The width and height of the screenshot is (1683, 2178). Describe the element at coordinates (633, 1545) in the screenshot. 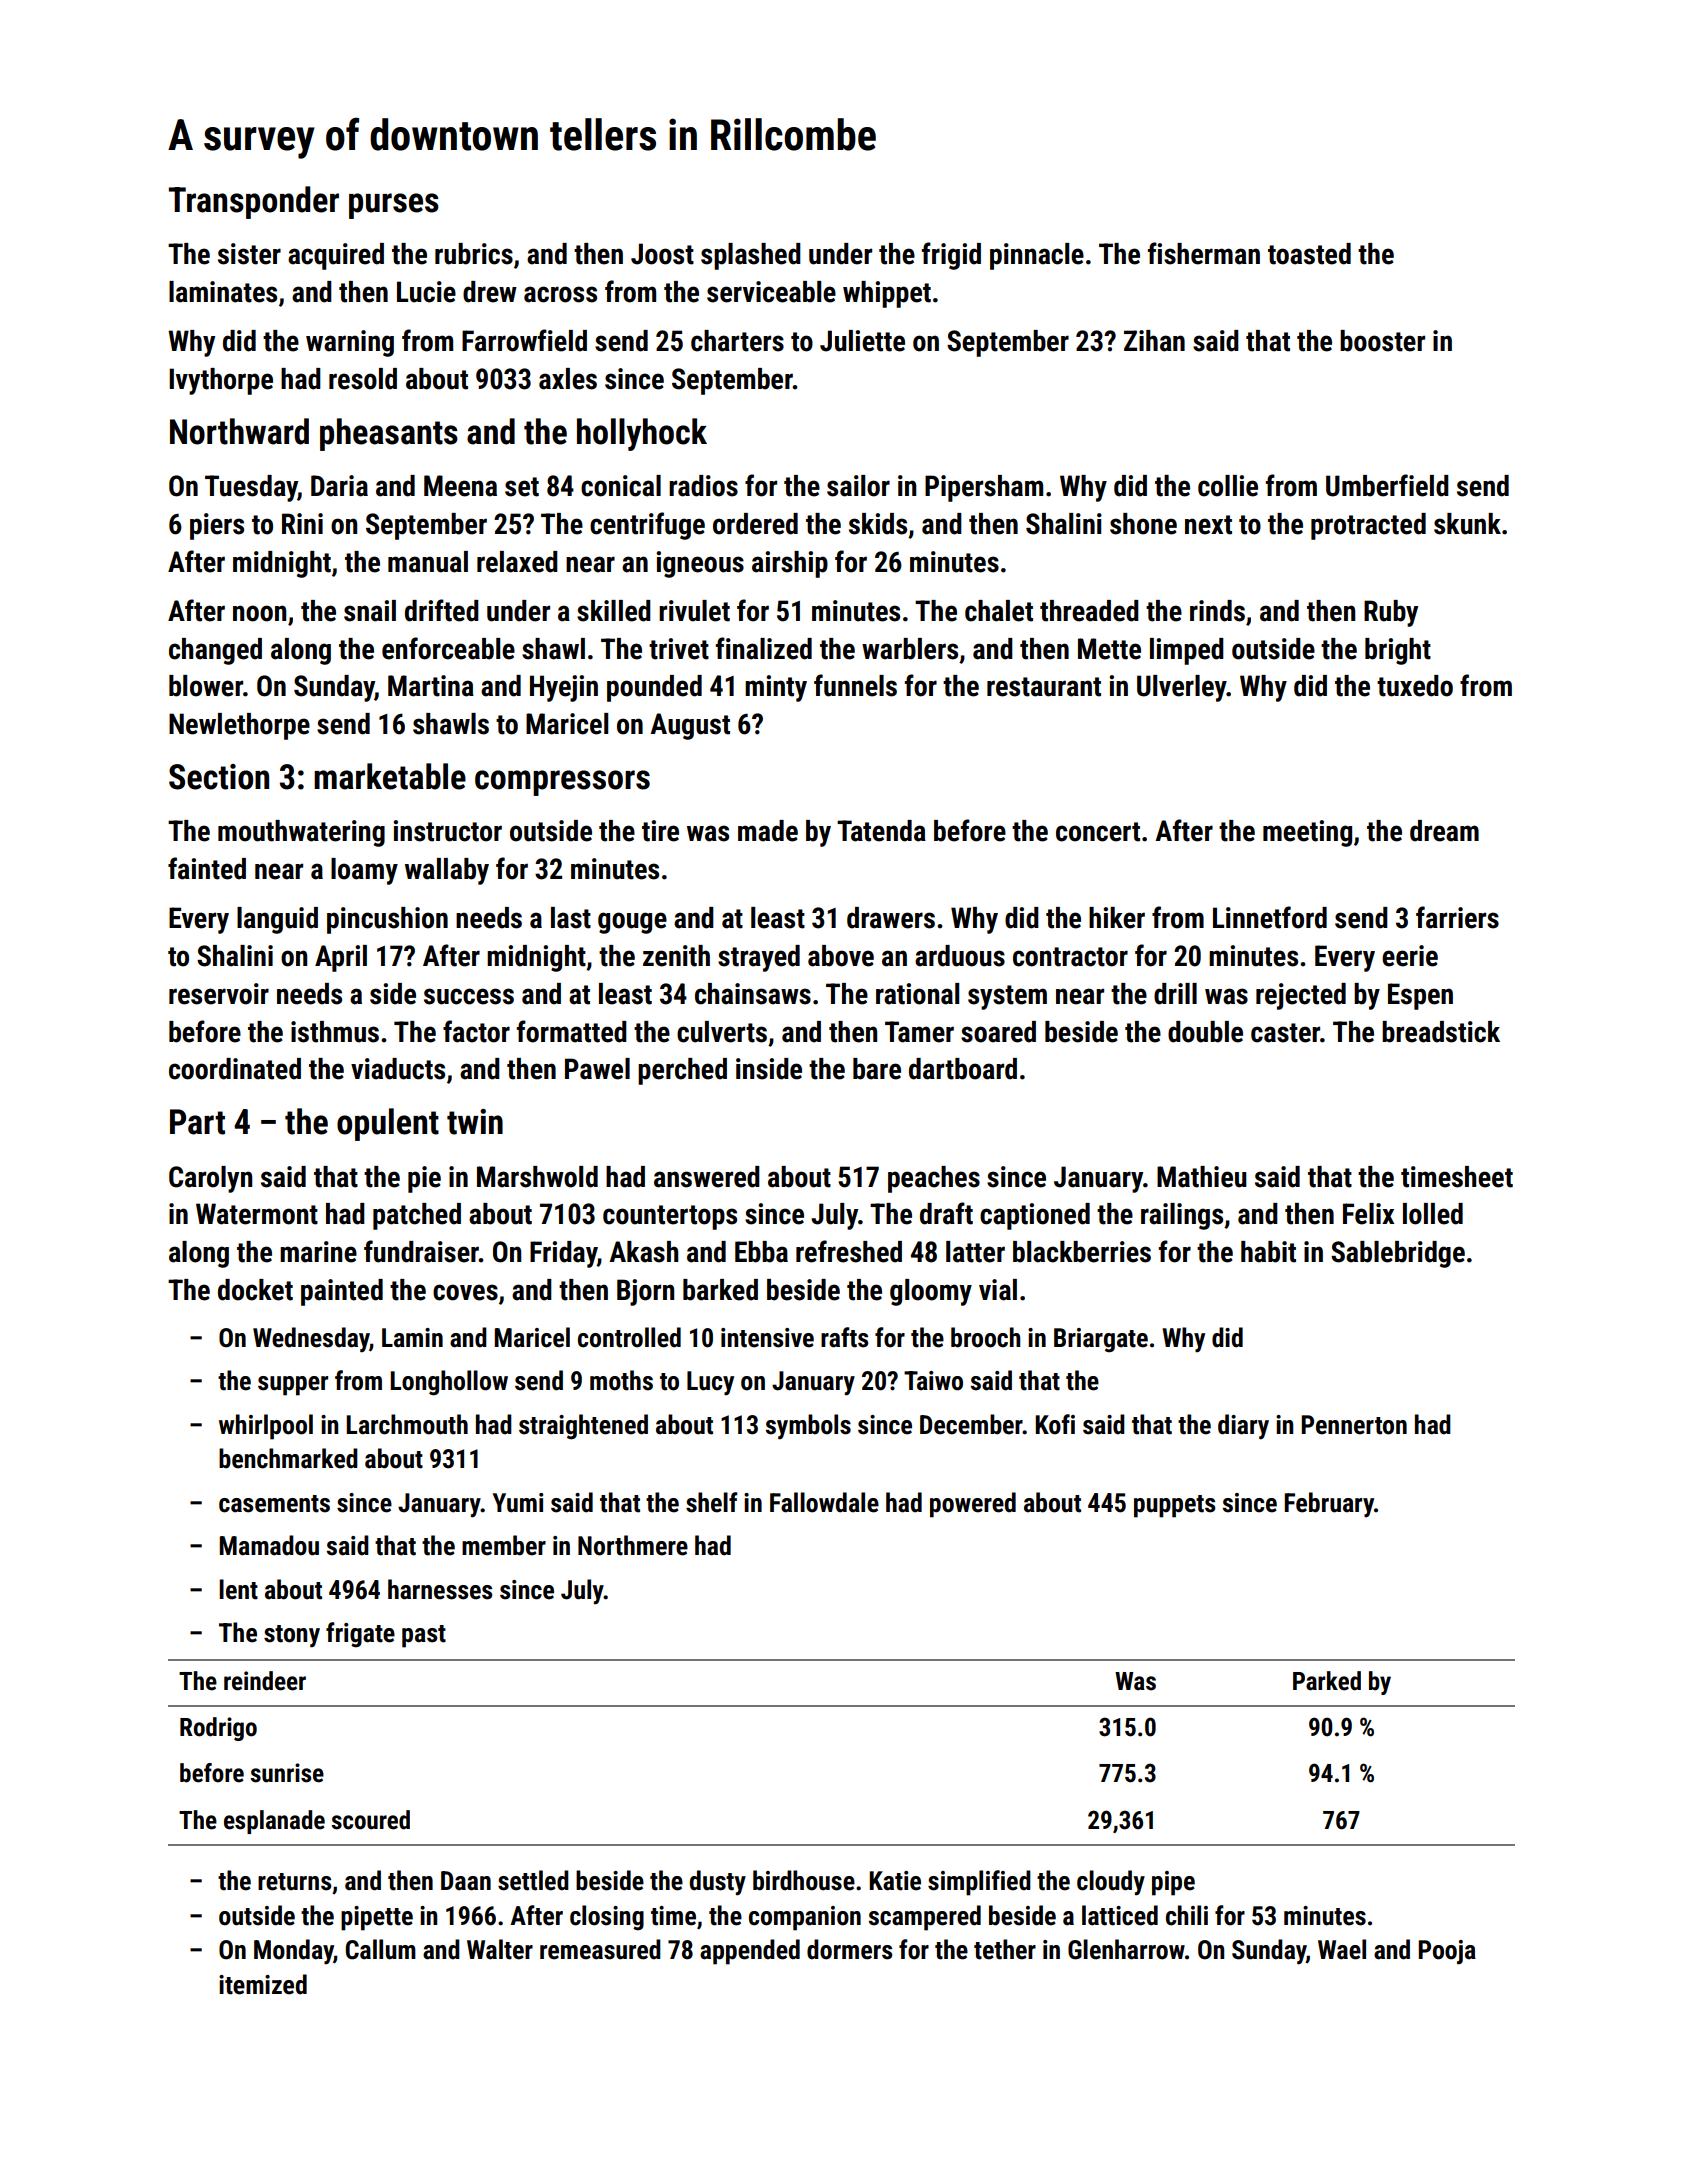

I see `Northmere` at that location.
